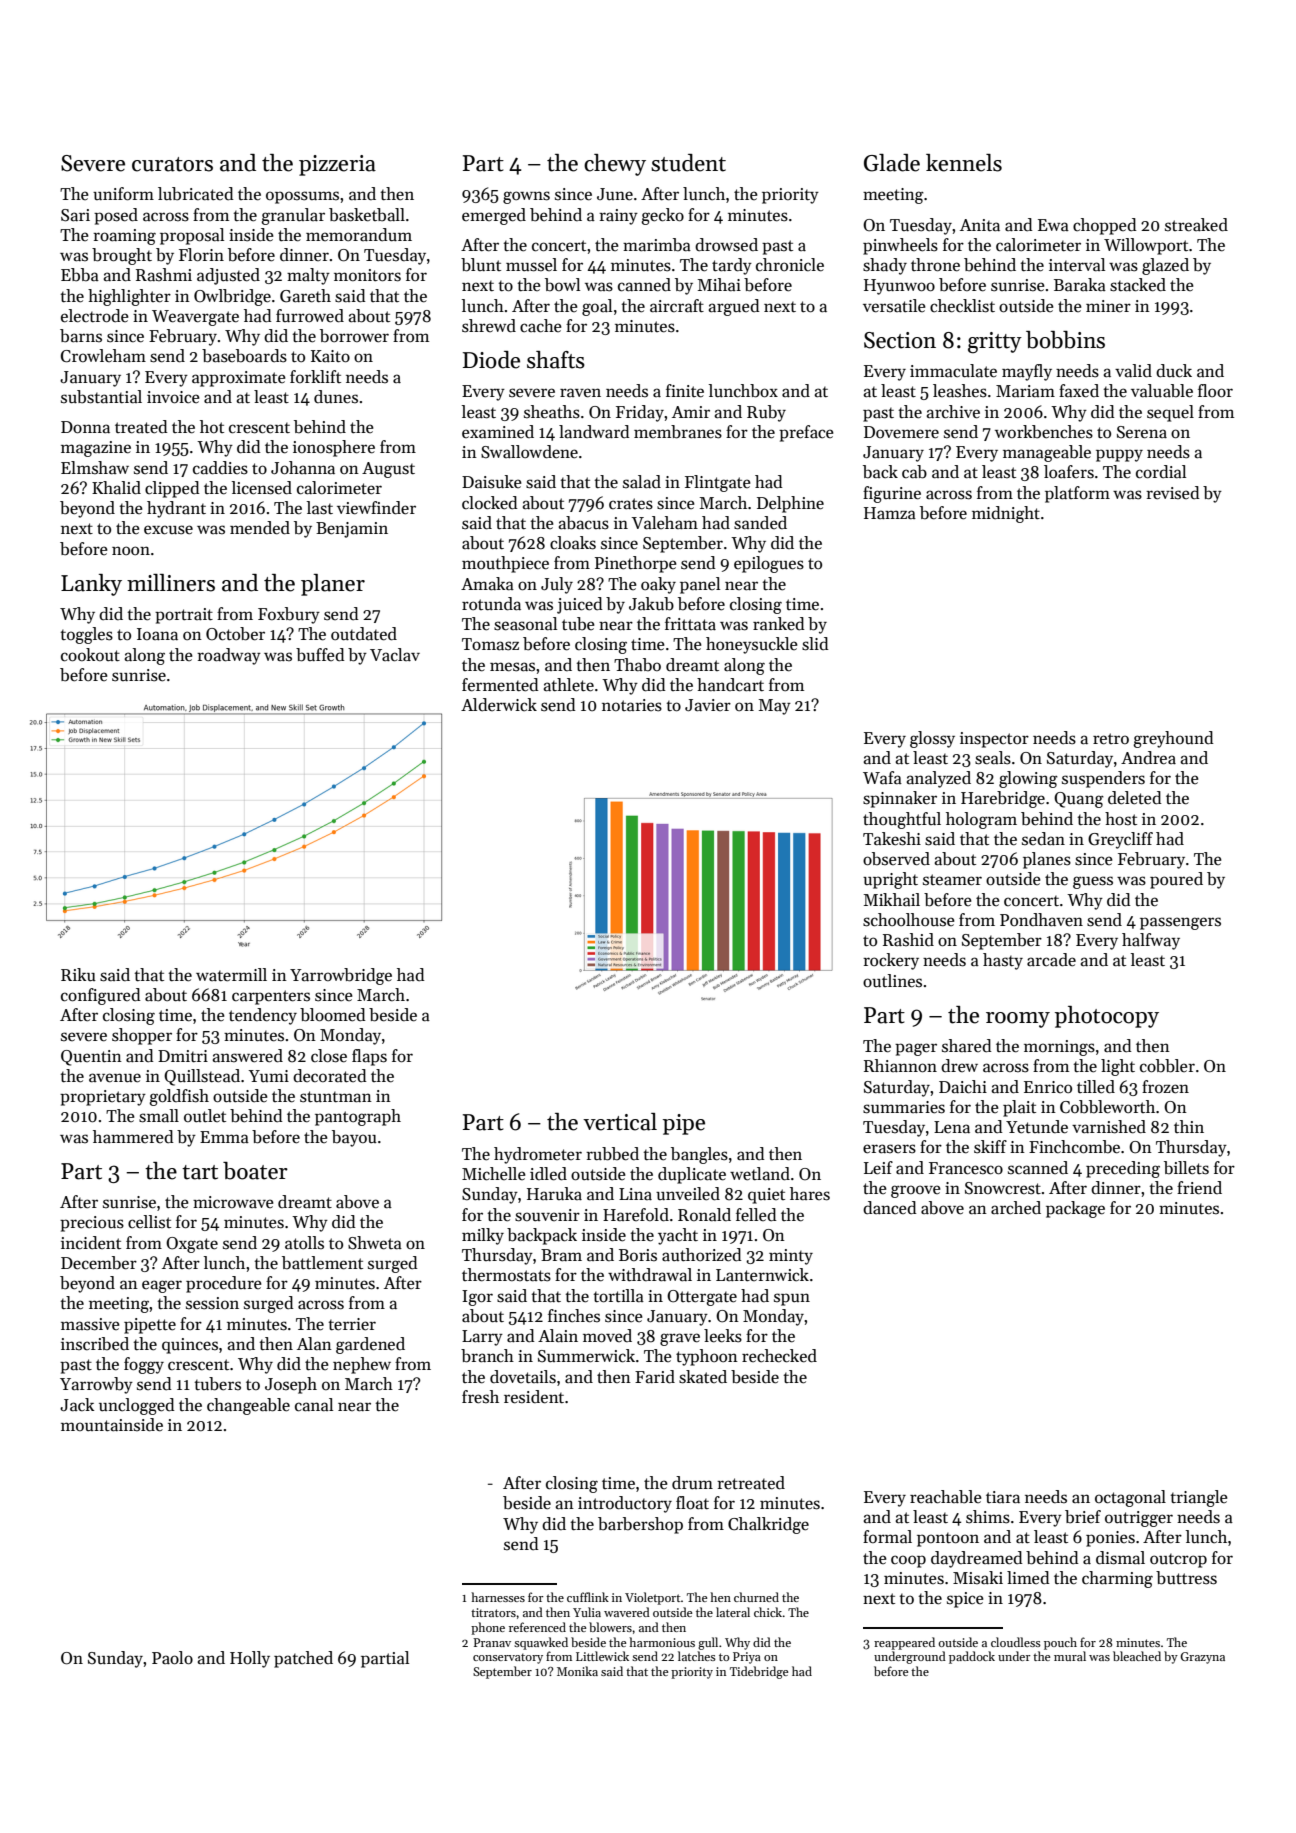  I want to click on landward, so click(594, 432).
